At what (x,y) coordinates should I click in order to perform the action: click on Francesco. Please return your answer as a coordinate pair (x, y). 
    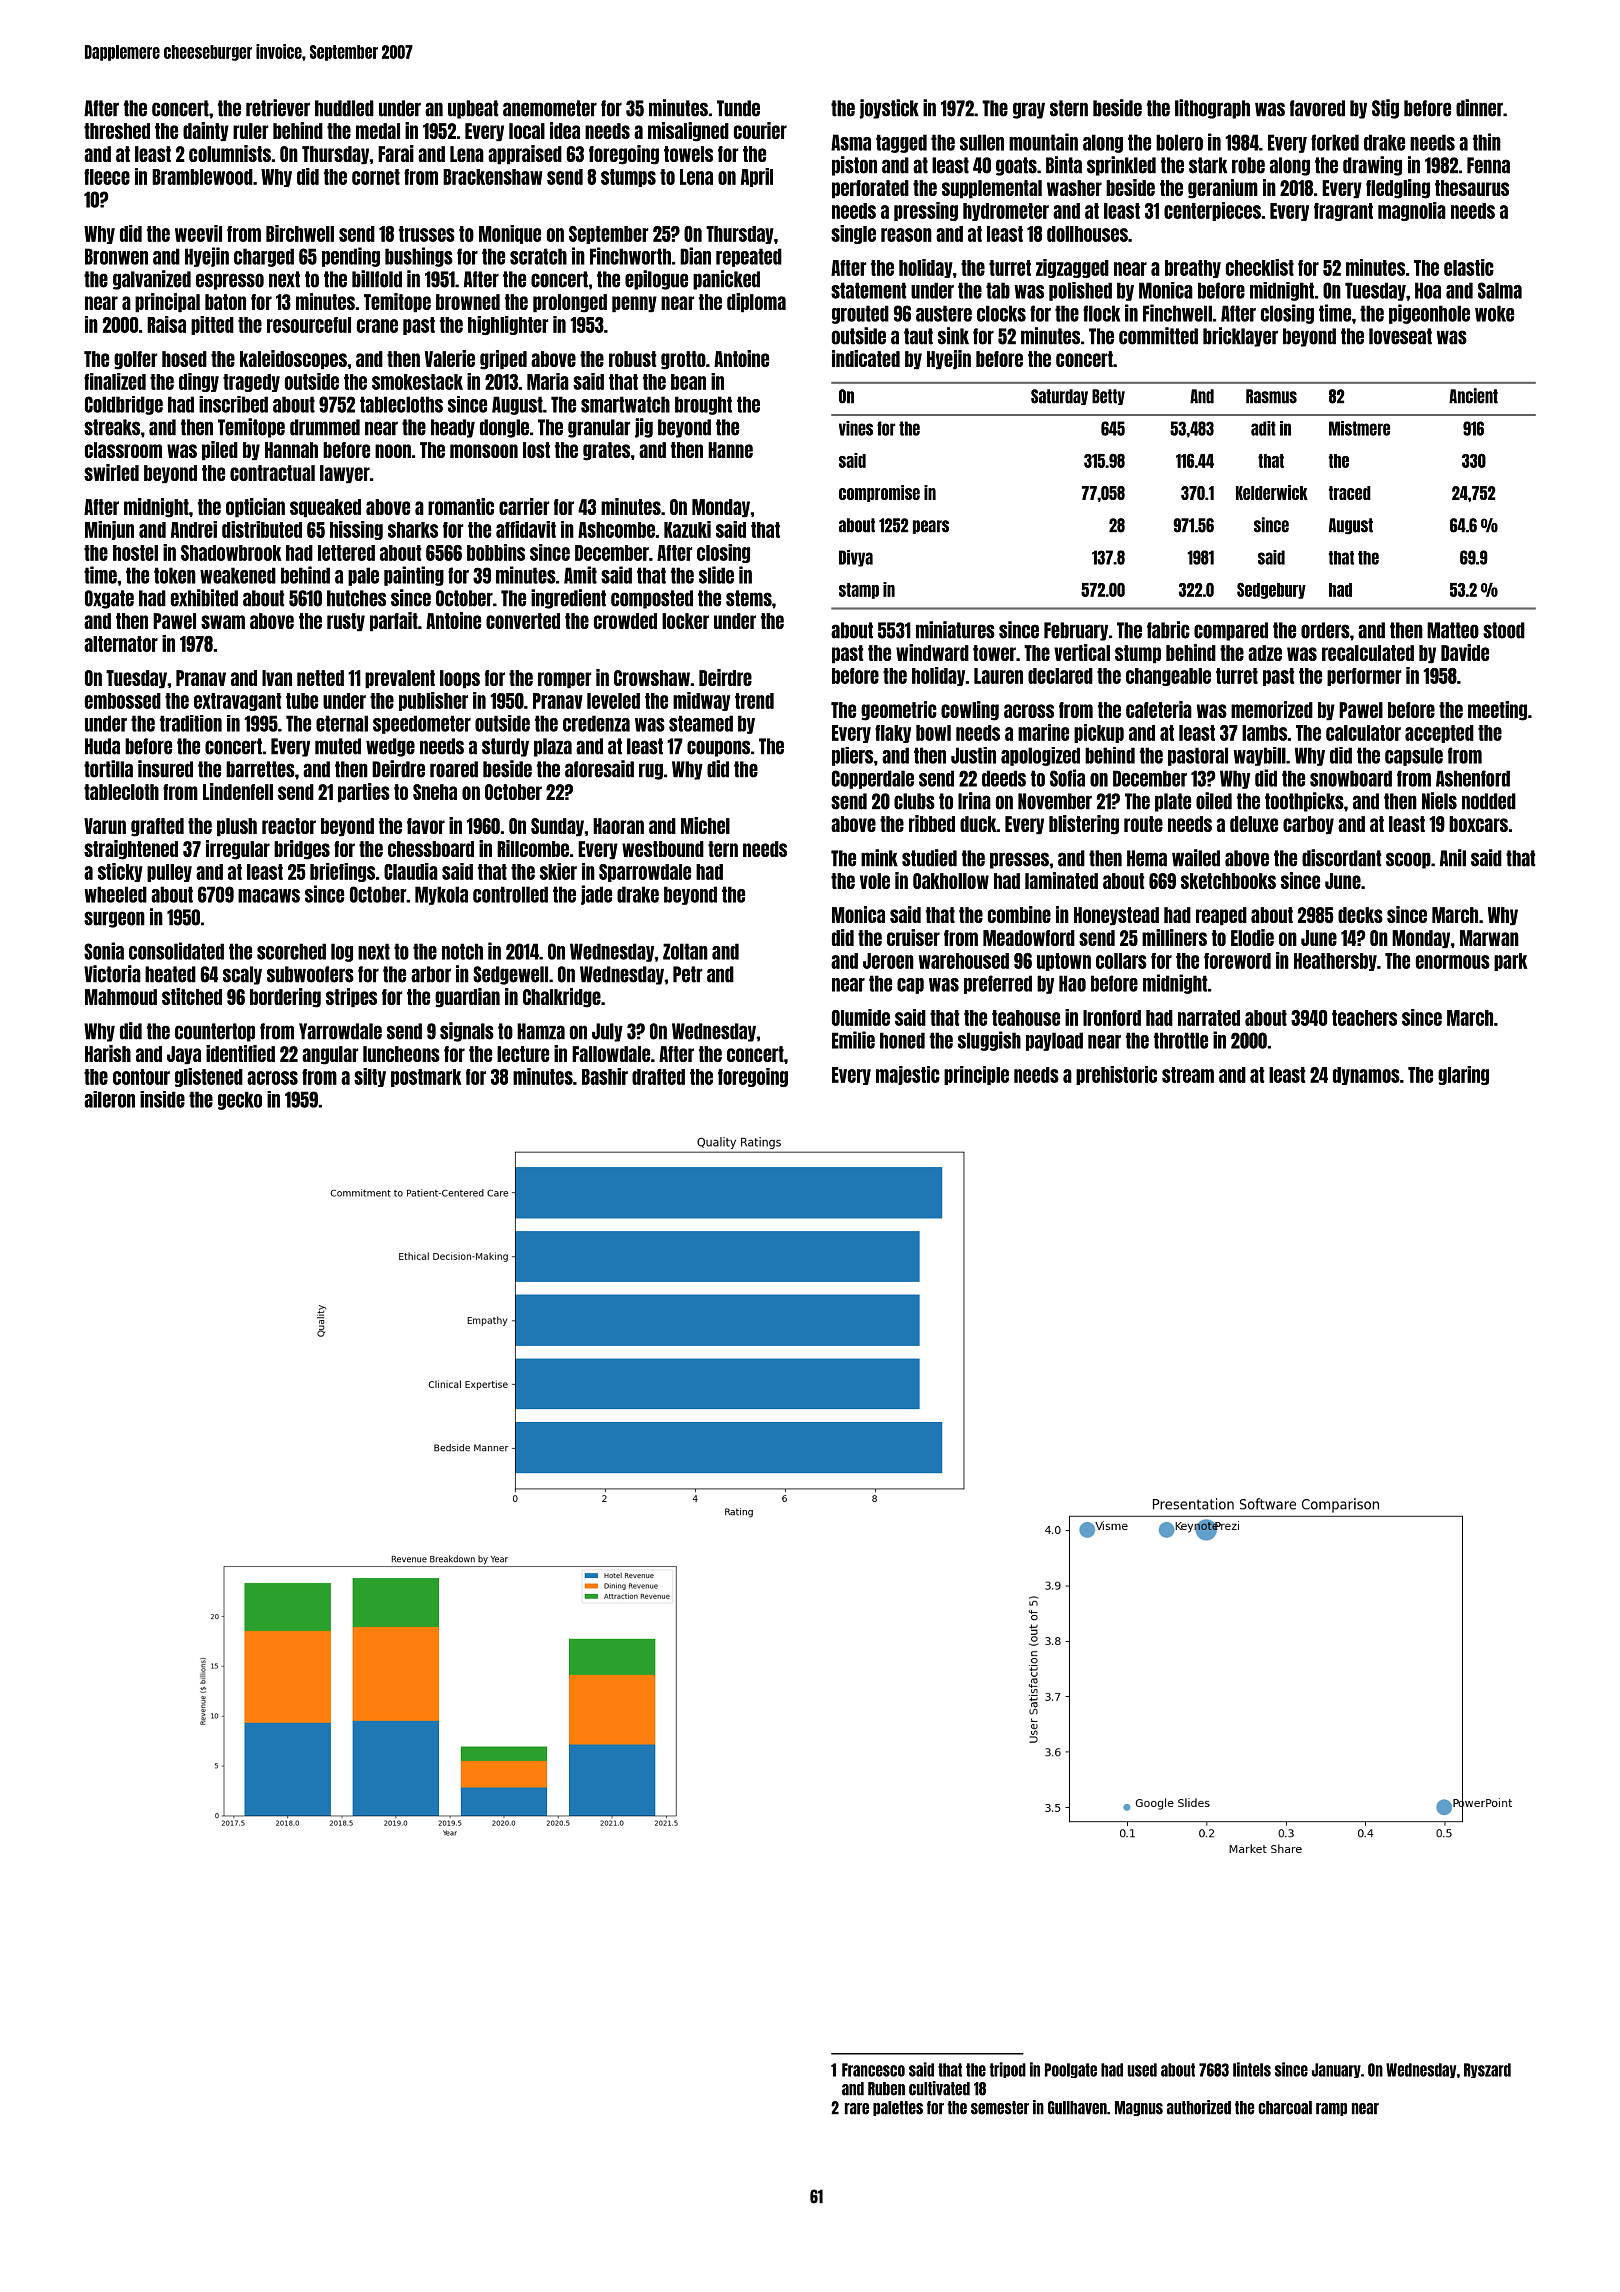
    Looking at the image, I should click on (873, 2070).
